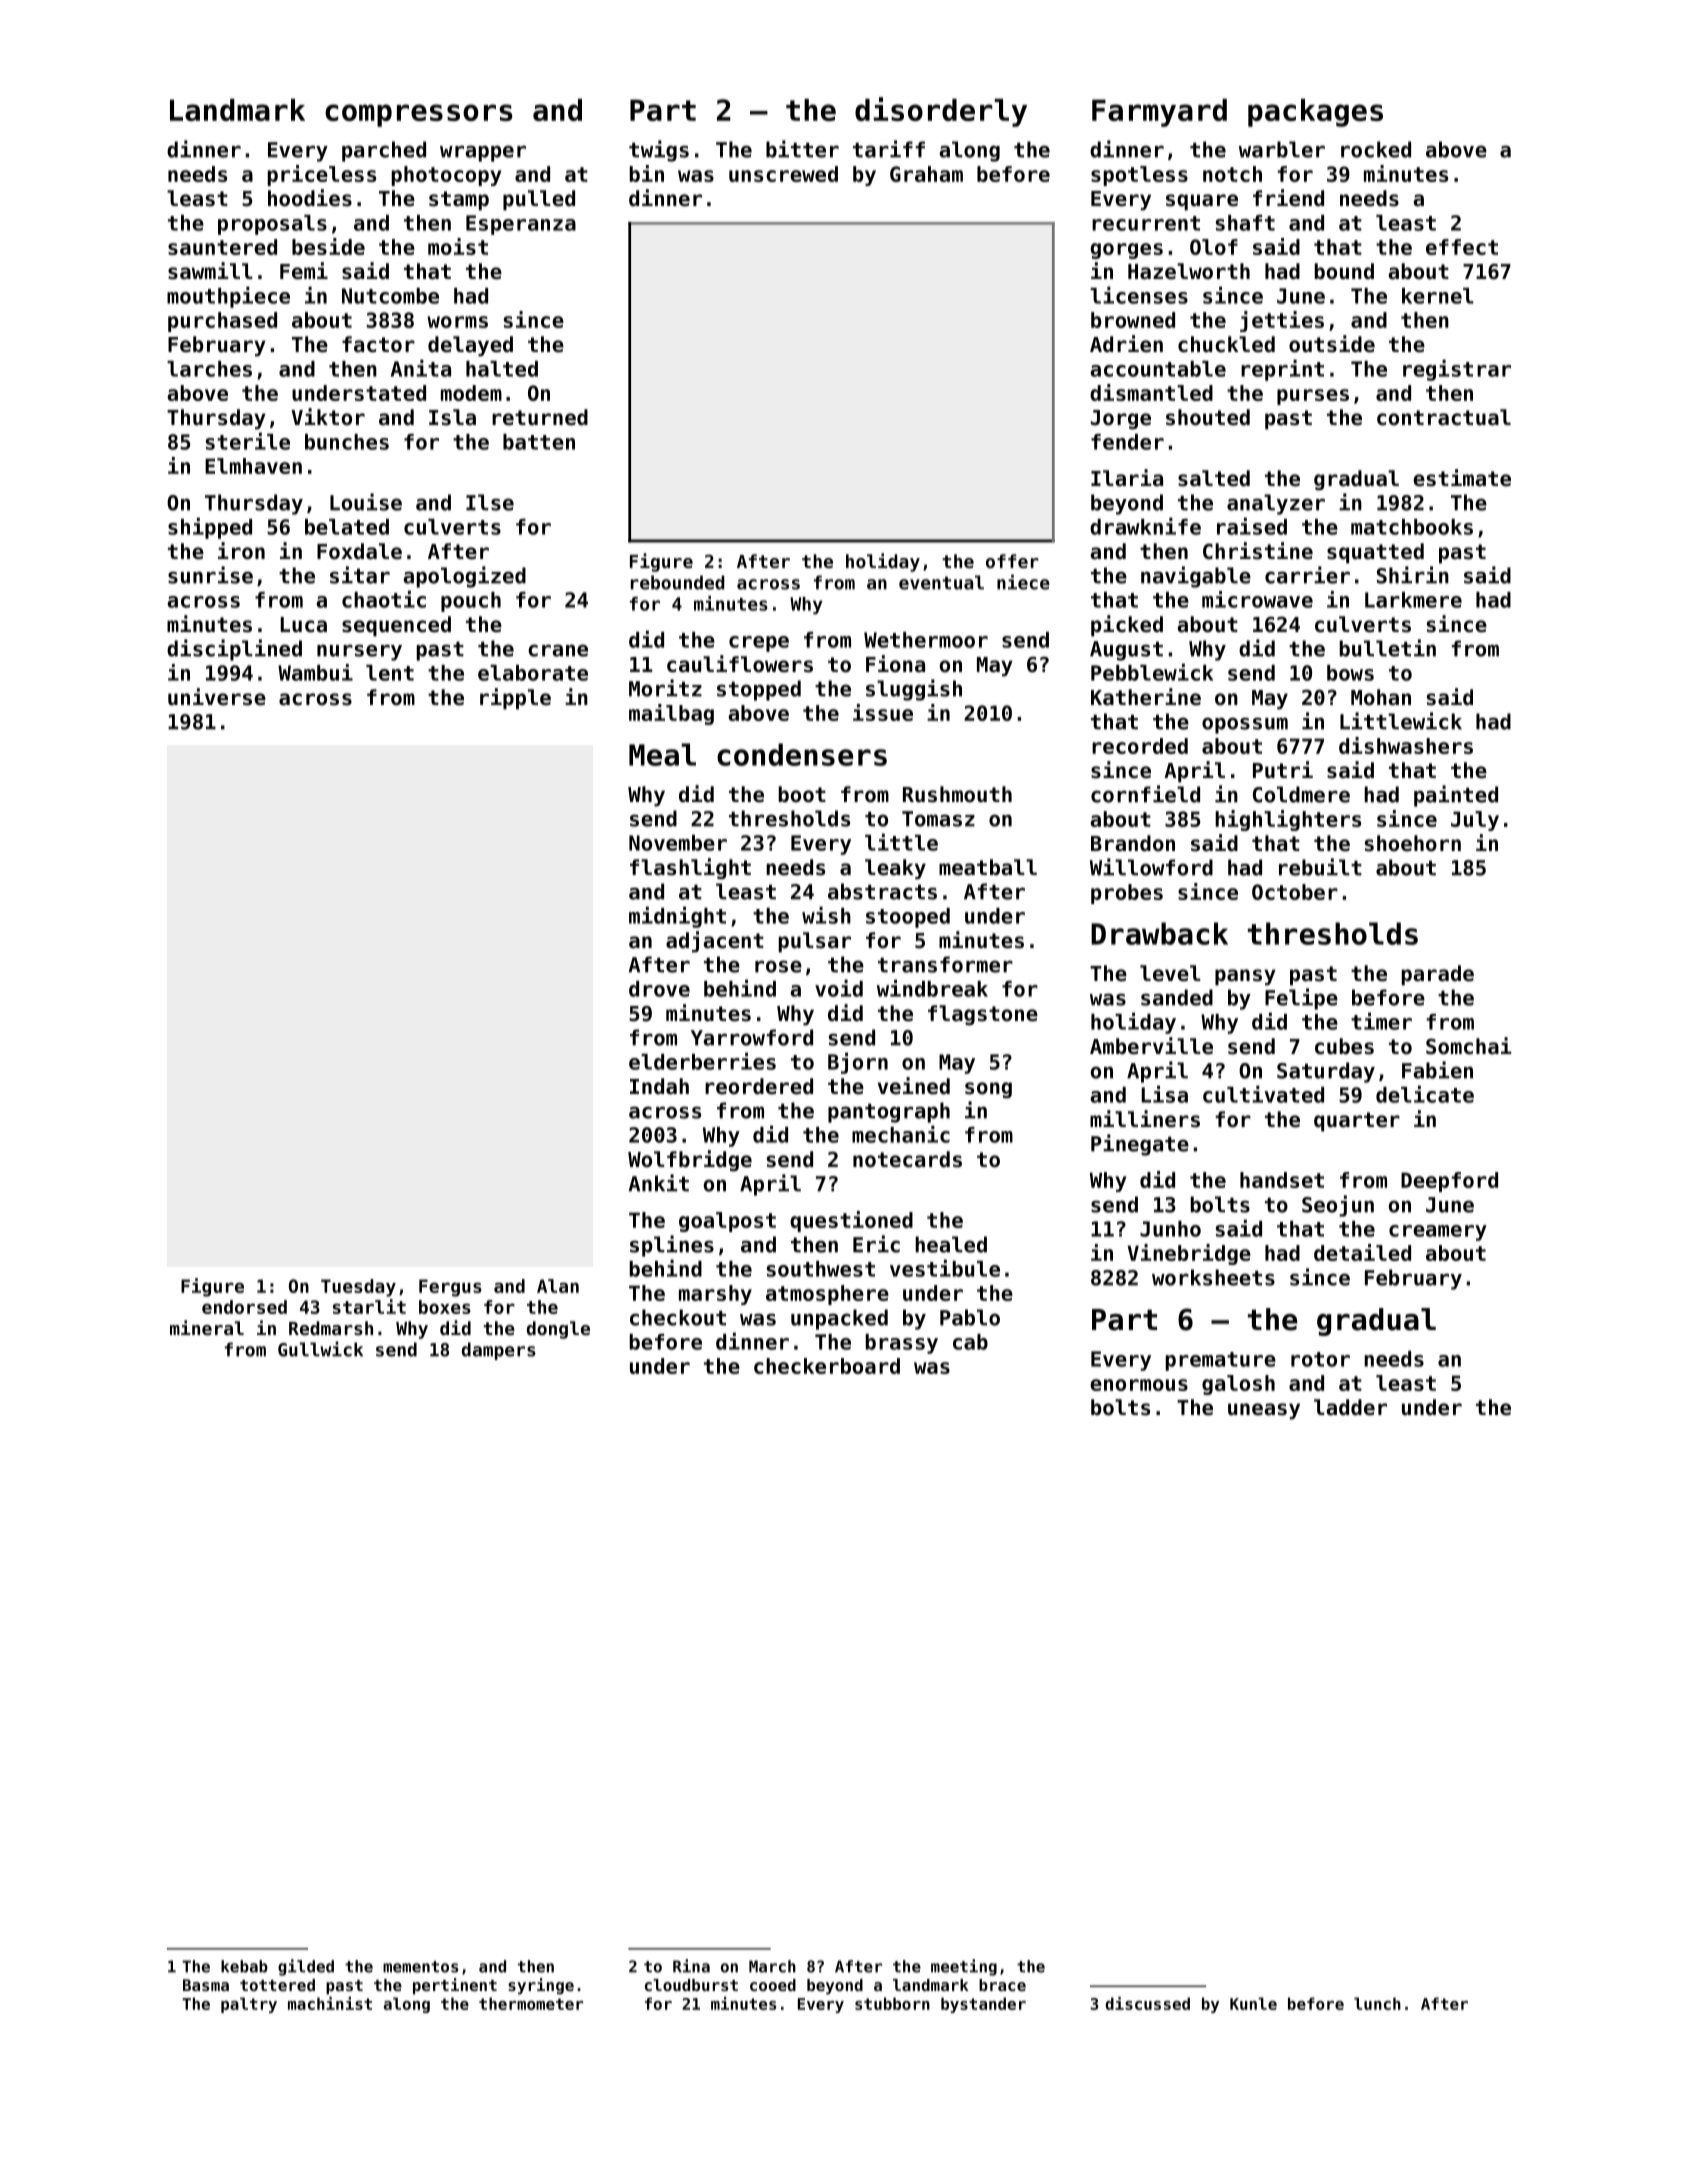  Describe the element at coordinates (322, 175) in the image. I see `priceless` at that location.
